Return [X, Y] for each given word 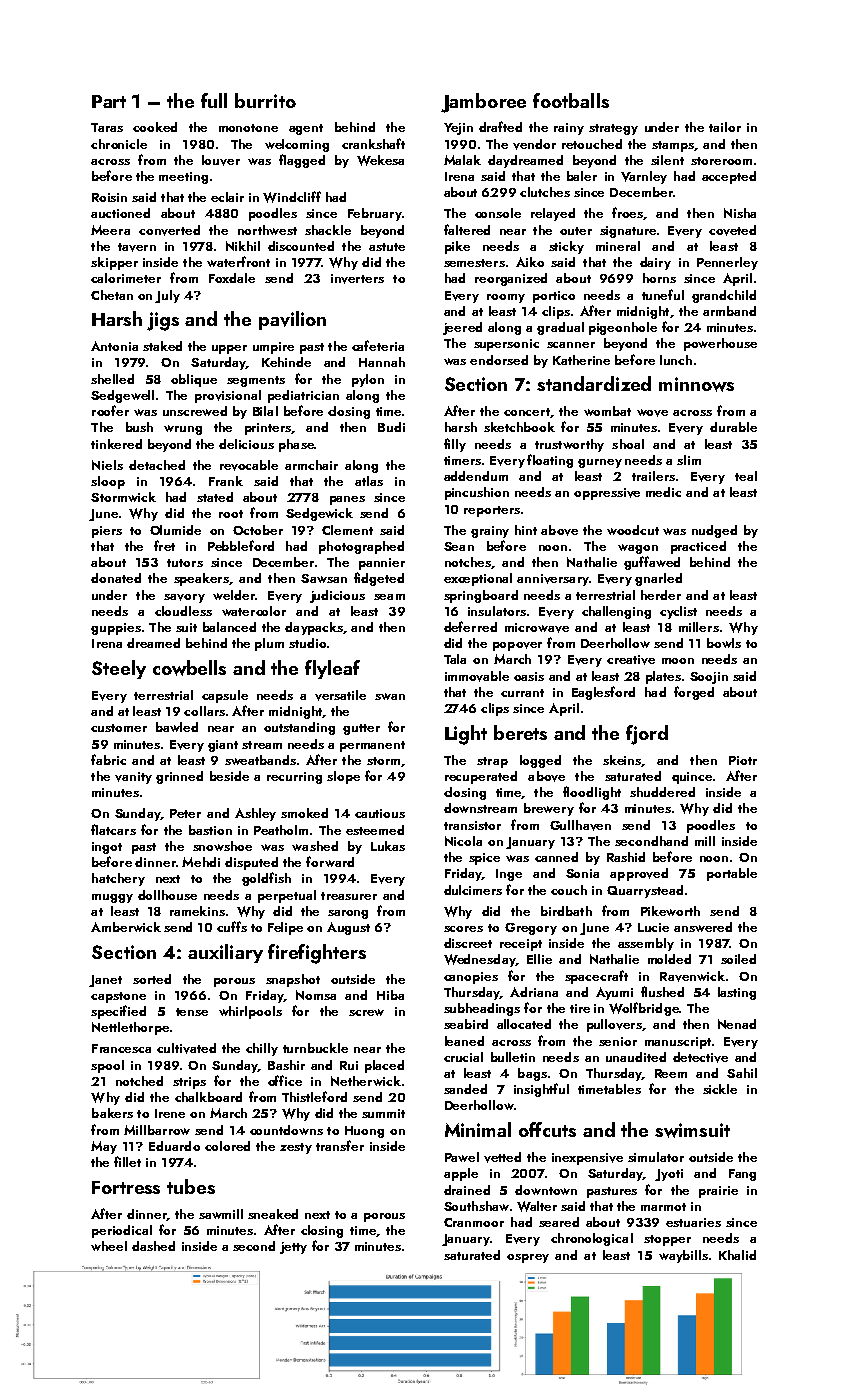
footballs [571, 100]
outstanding [299, 728]
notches [468, 562]
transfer [340, 1145]
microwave [537, 628]
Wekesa [380, 160]
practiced [698, 547]
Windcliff [292, 197]
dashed [153, 1246]
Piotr [743, 760]
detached [157, 465]
